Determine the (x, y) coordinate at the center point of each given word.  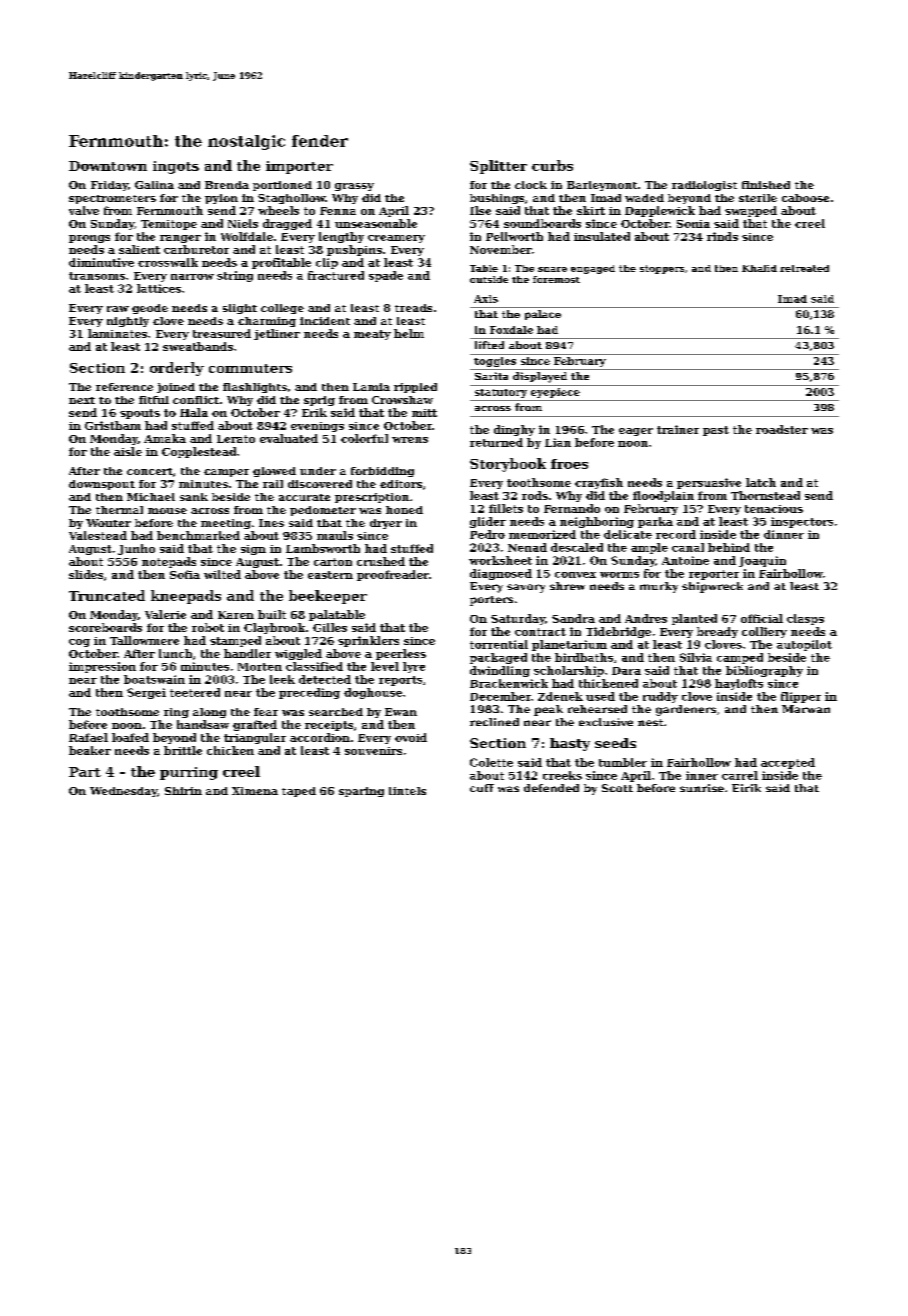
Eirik (746, 788)
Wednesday (123, 792)
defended (551, 788)
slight (240, 309)
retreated (804, 268)
